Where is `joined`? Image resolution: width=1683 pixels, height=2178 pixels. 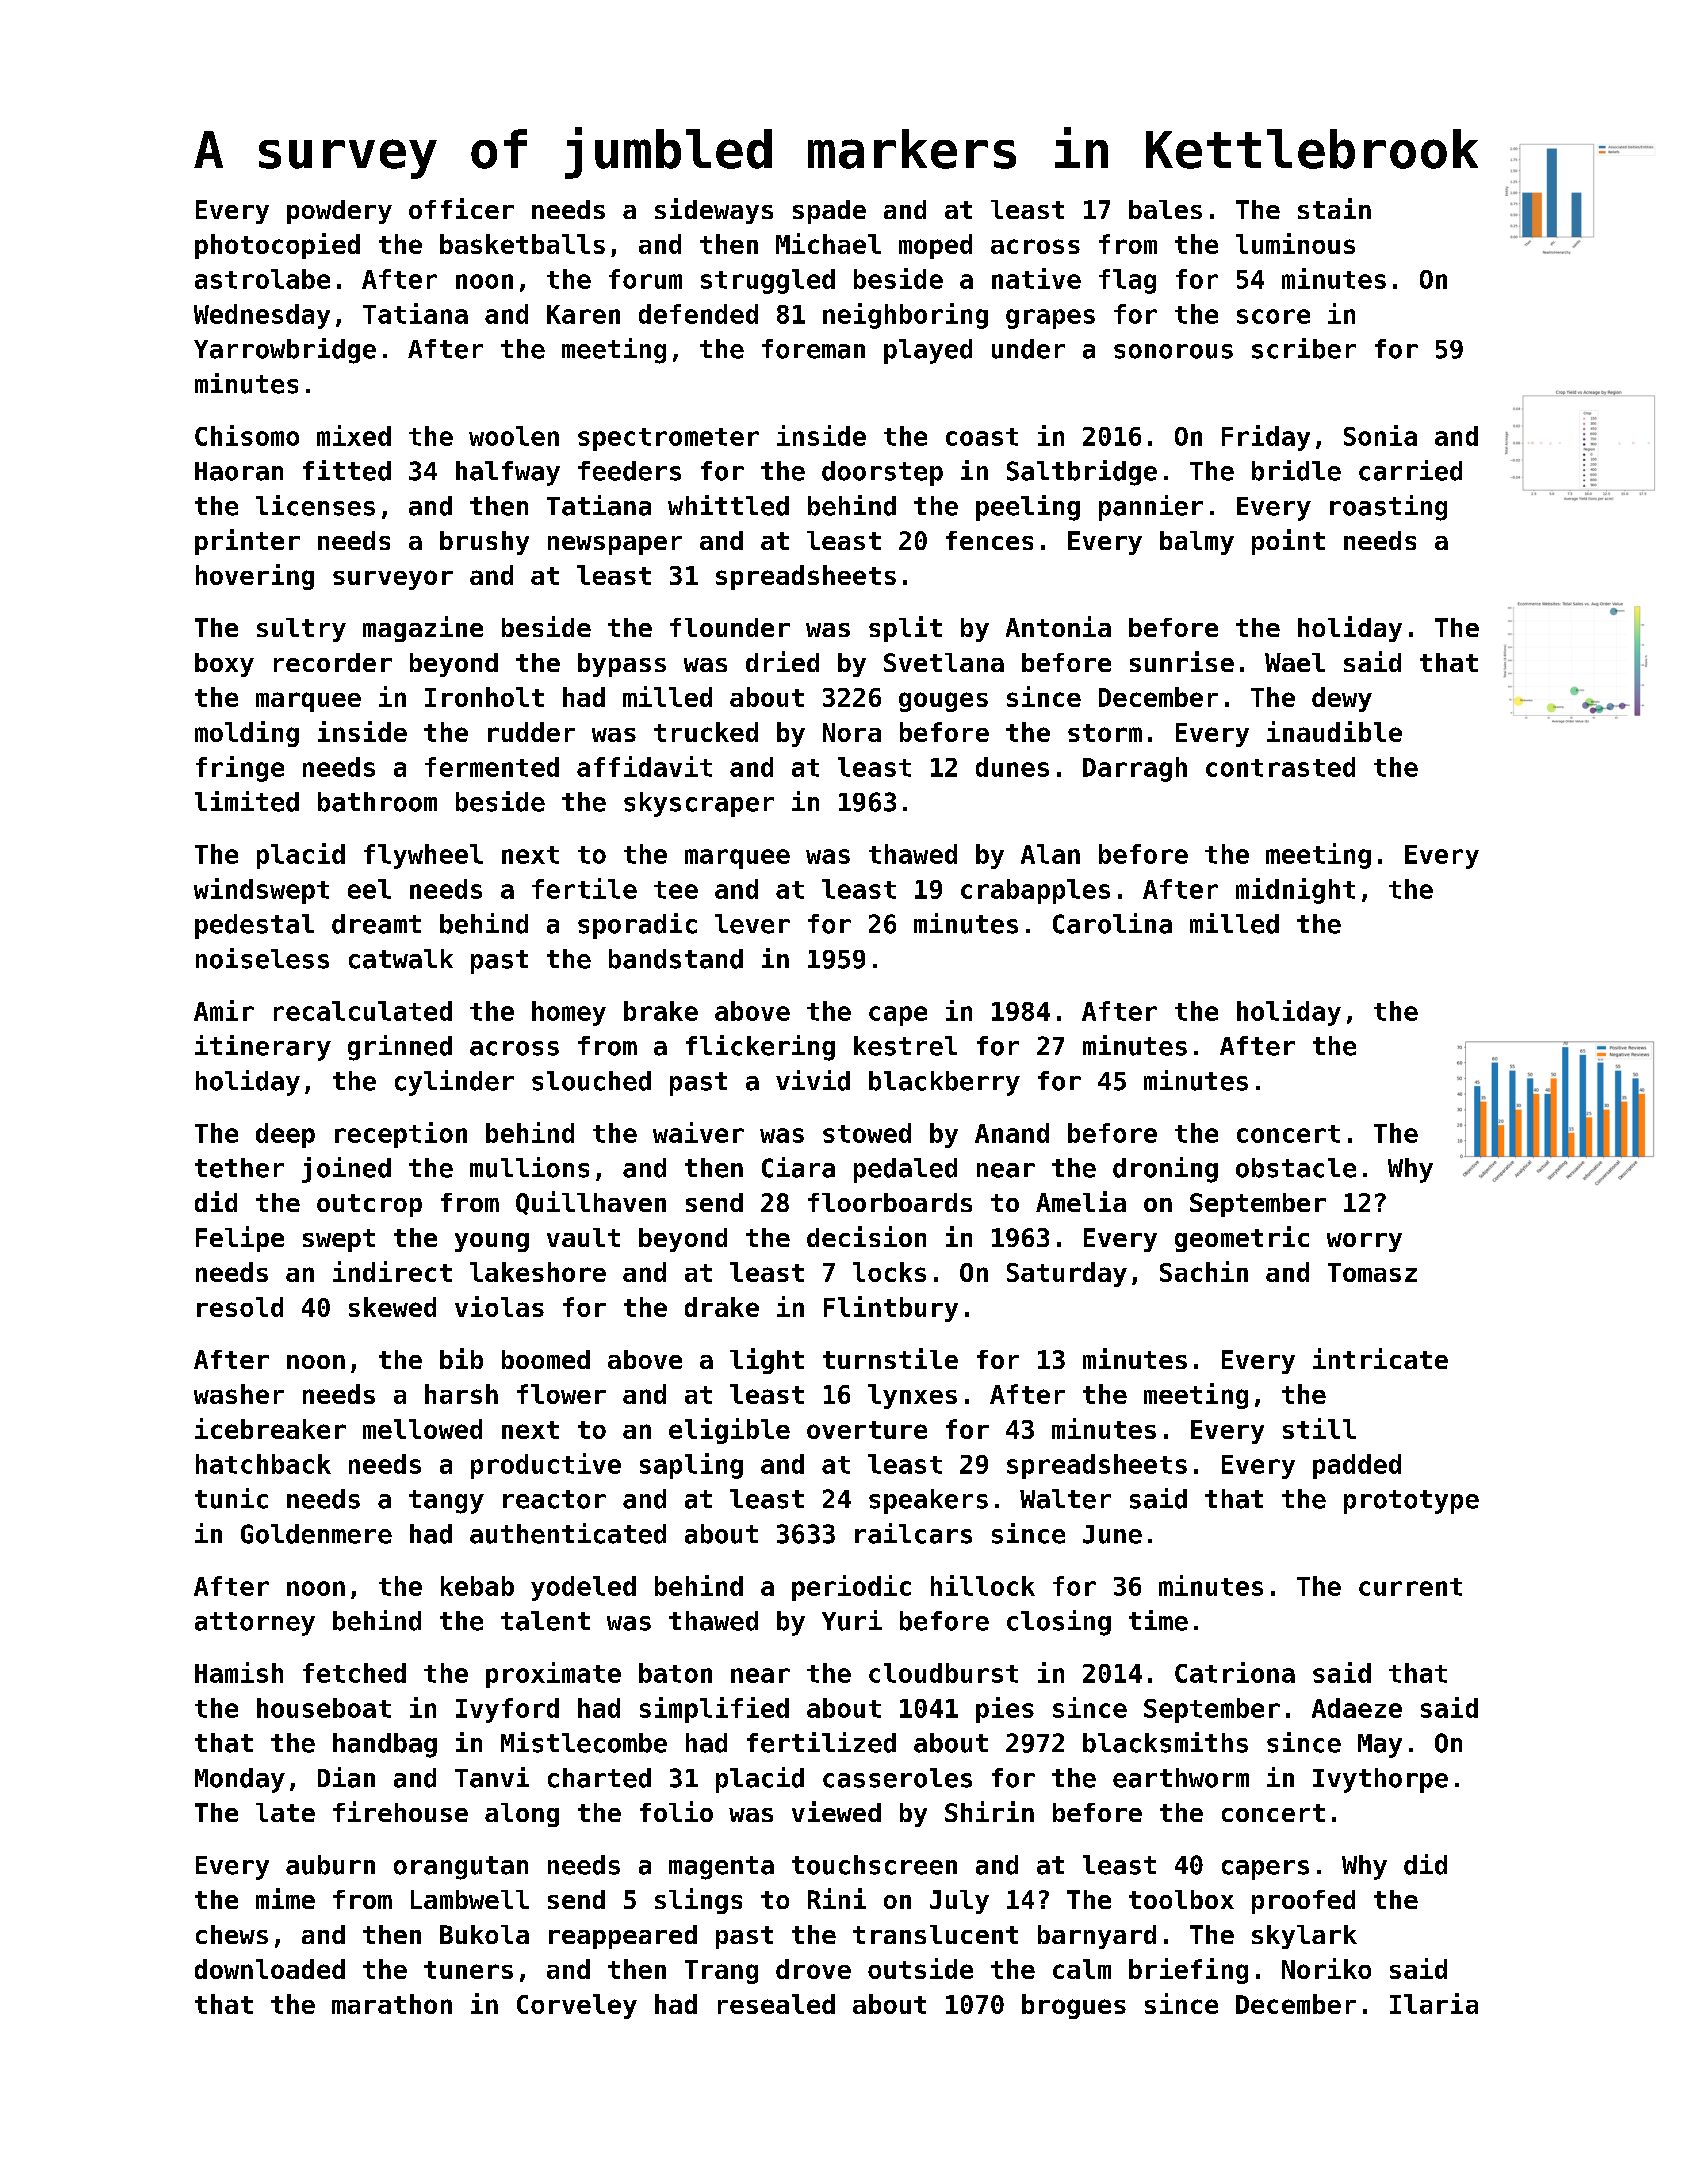 joined is located at coordinates (346, 1170).
